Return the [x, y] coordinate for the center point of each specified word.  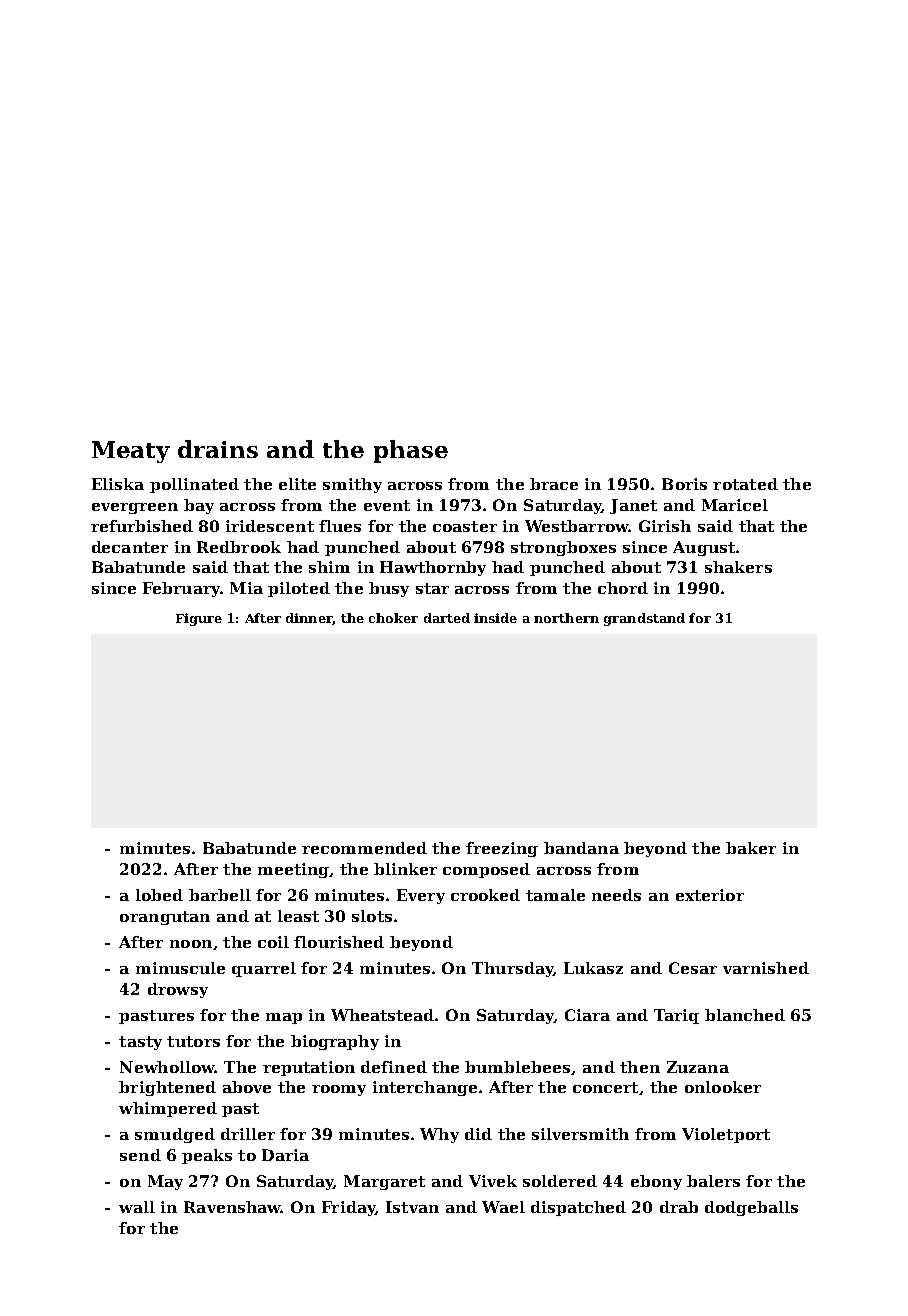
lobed [159, 895]
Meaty [131, 452]
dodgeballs [751, 1208]
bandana [581, 848]
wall [137, 1207]
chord [623, 588]
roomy [339, 1090]
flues [340, 526]
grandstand [644, 619]
